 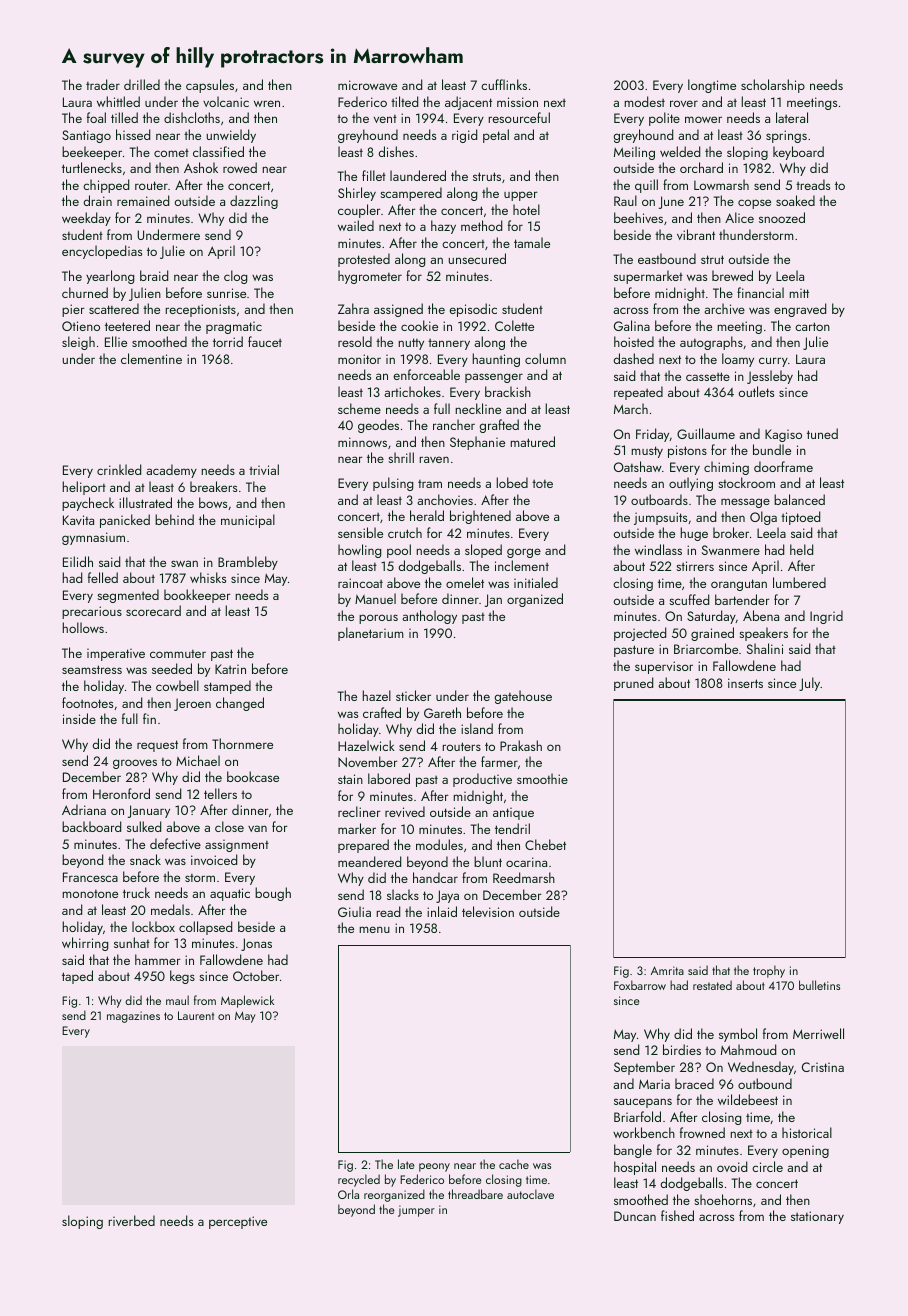 I want to click on microwave, so click(x=367, y=85).
